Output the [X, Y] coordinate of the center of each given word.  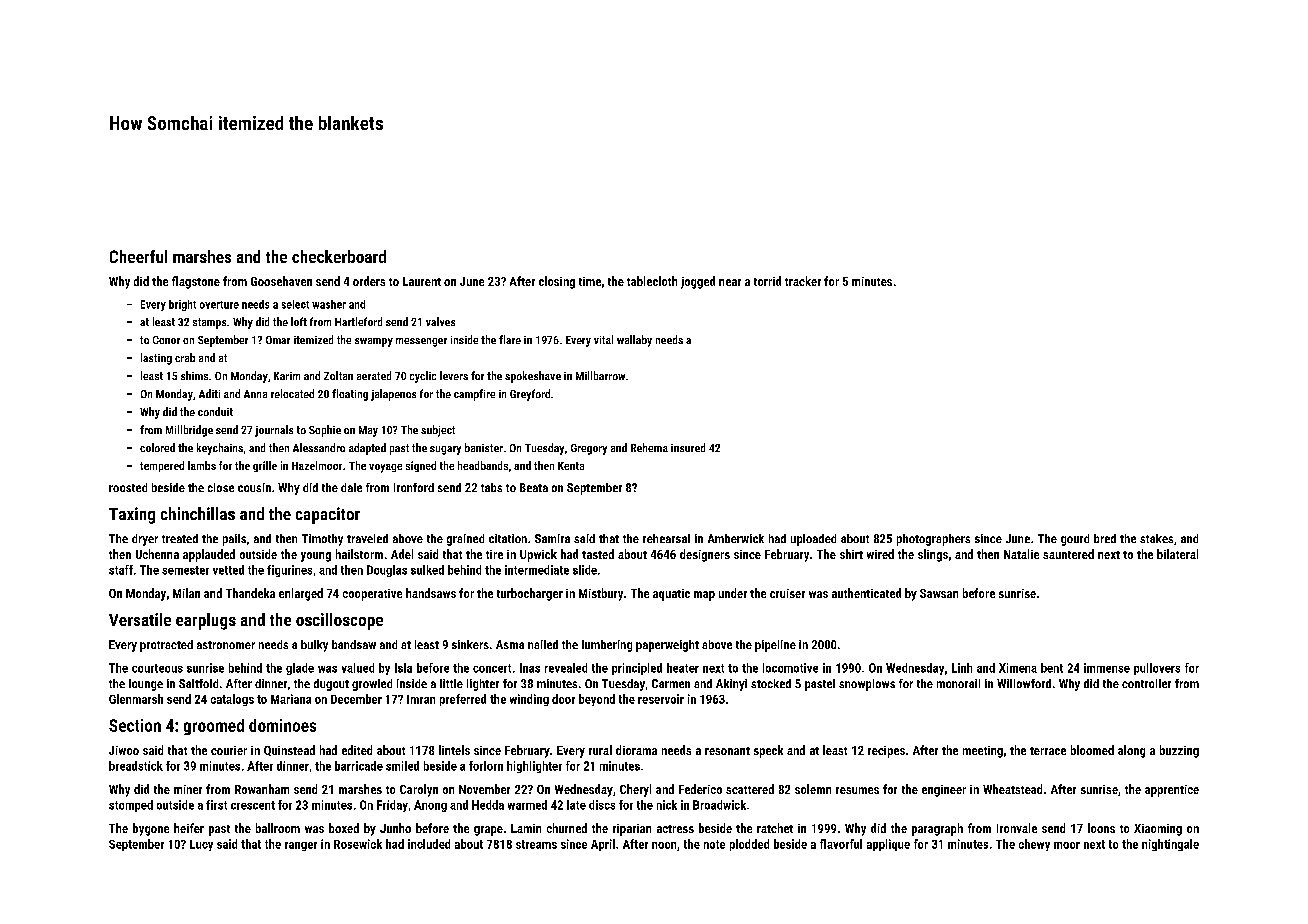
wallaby [634, 341]
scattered [750, 789]
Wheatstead [1012, 789]
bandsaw [354, 644]
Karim [287, 376]
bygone [151, 829]
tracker [803, 281]
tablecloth [652, 281]
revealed [566, 668]
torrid [767, 281]
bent [1052, 668]
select [295, 304]
